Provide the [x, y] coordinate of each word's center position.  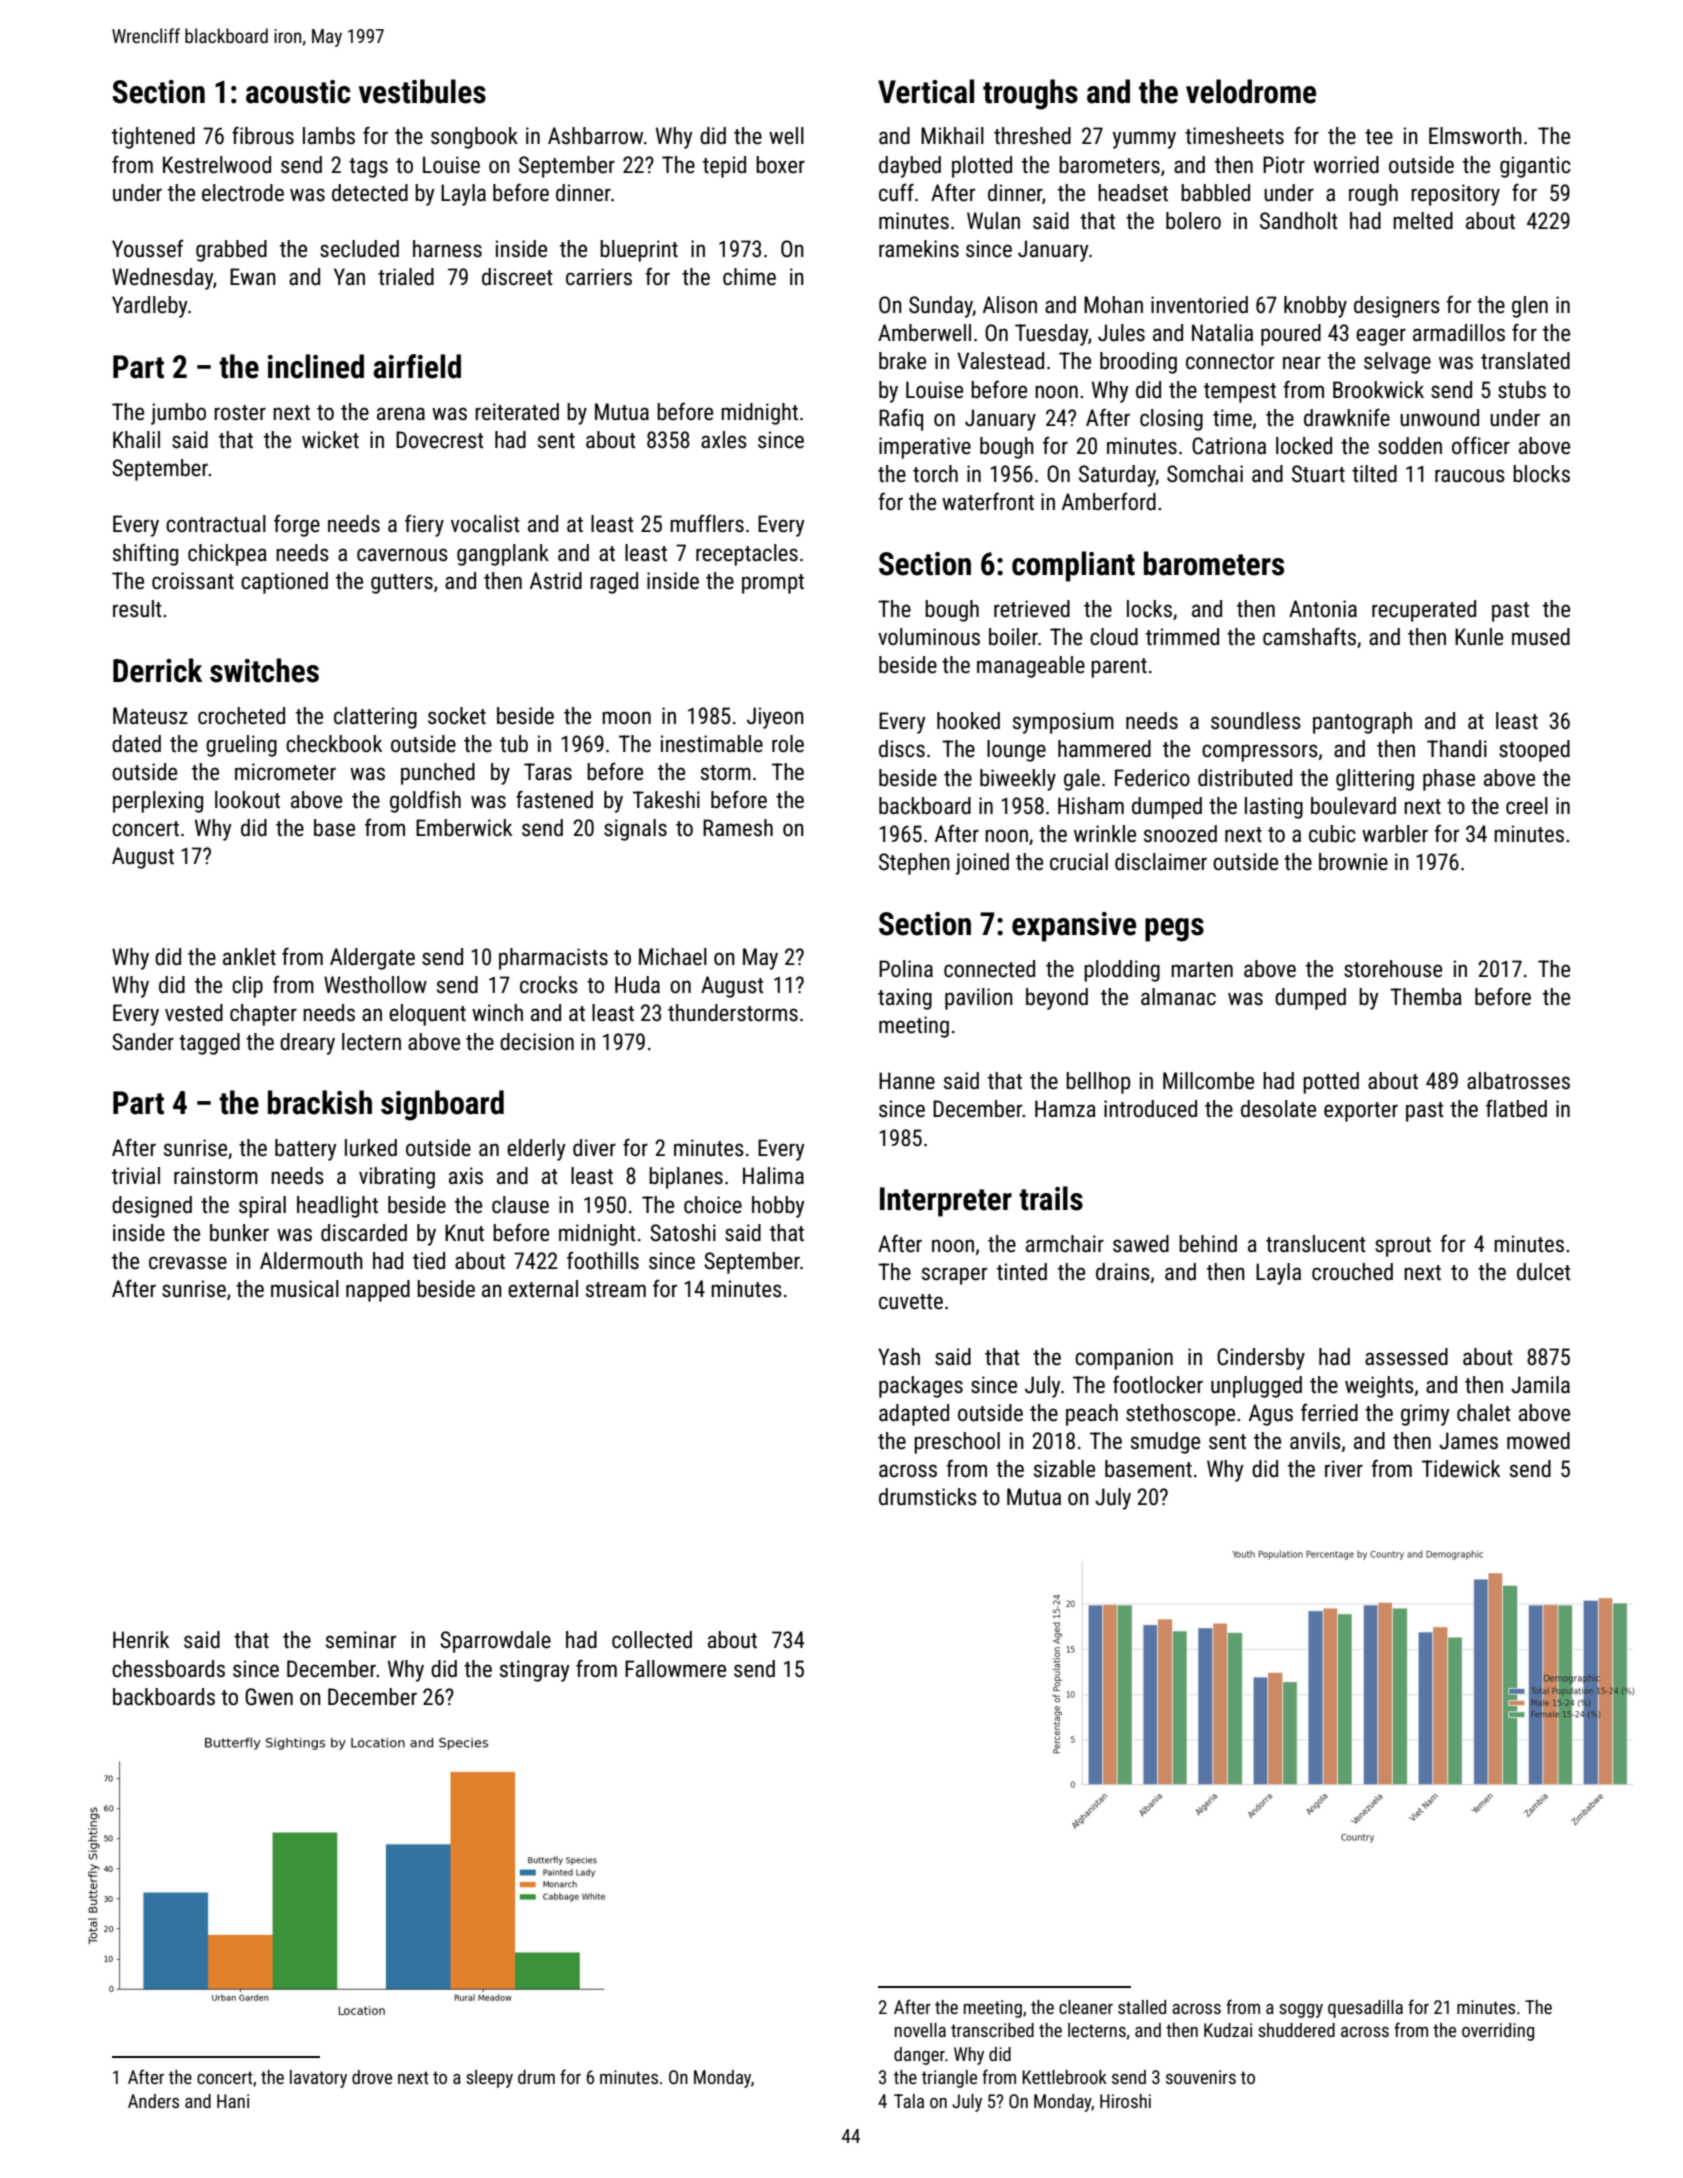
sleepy [489, 2079]
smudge [1165, 1443]
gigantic [1535, 167]
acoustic [298, 92]
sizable [1064, 1469]
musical [305, 1289]
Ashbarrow [595, 136]
